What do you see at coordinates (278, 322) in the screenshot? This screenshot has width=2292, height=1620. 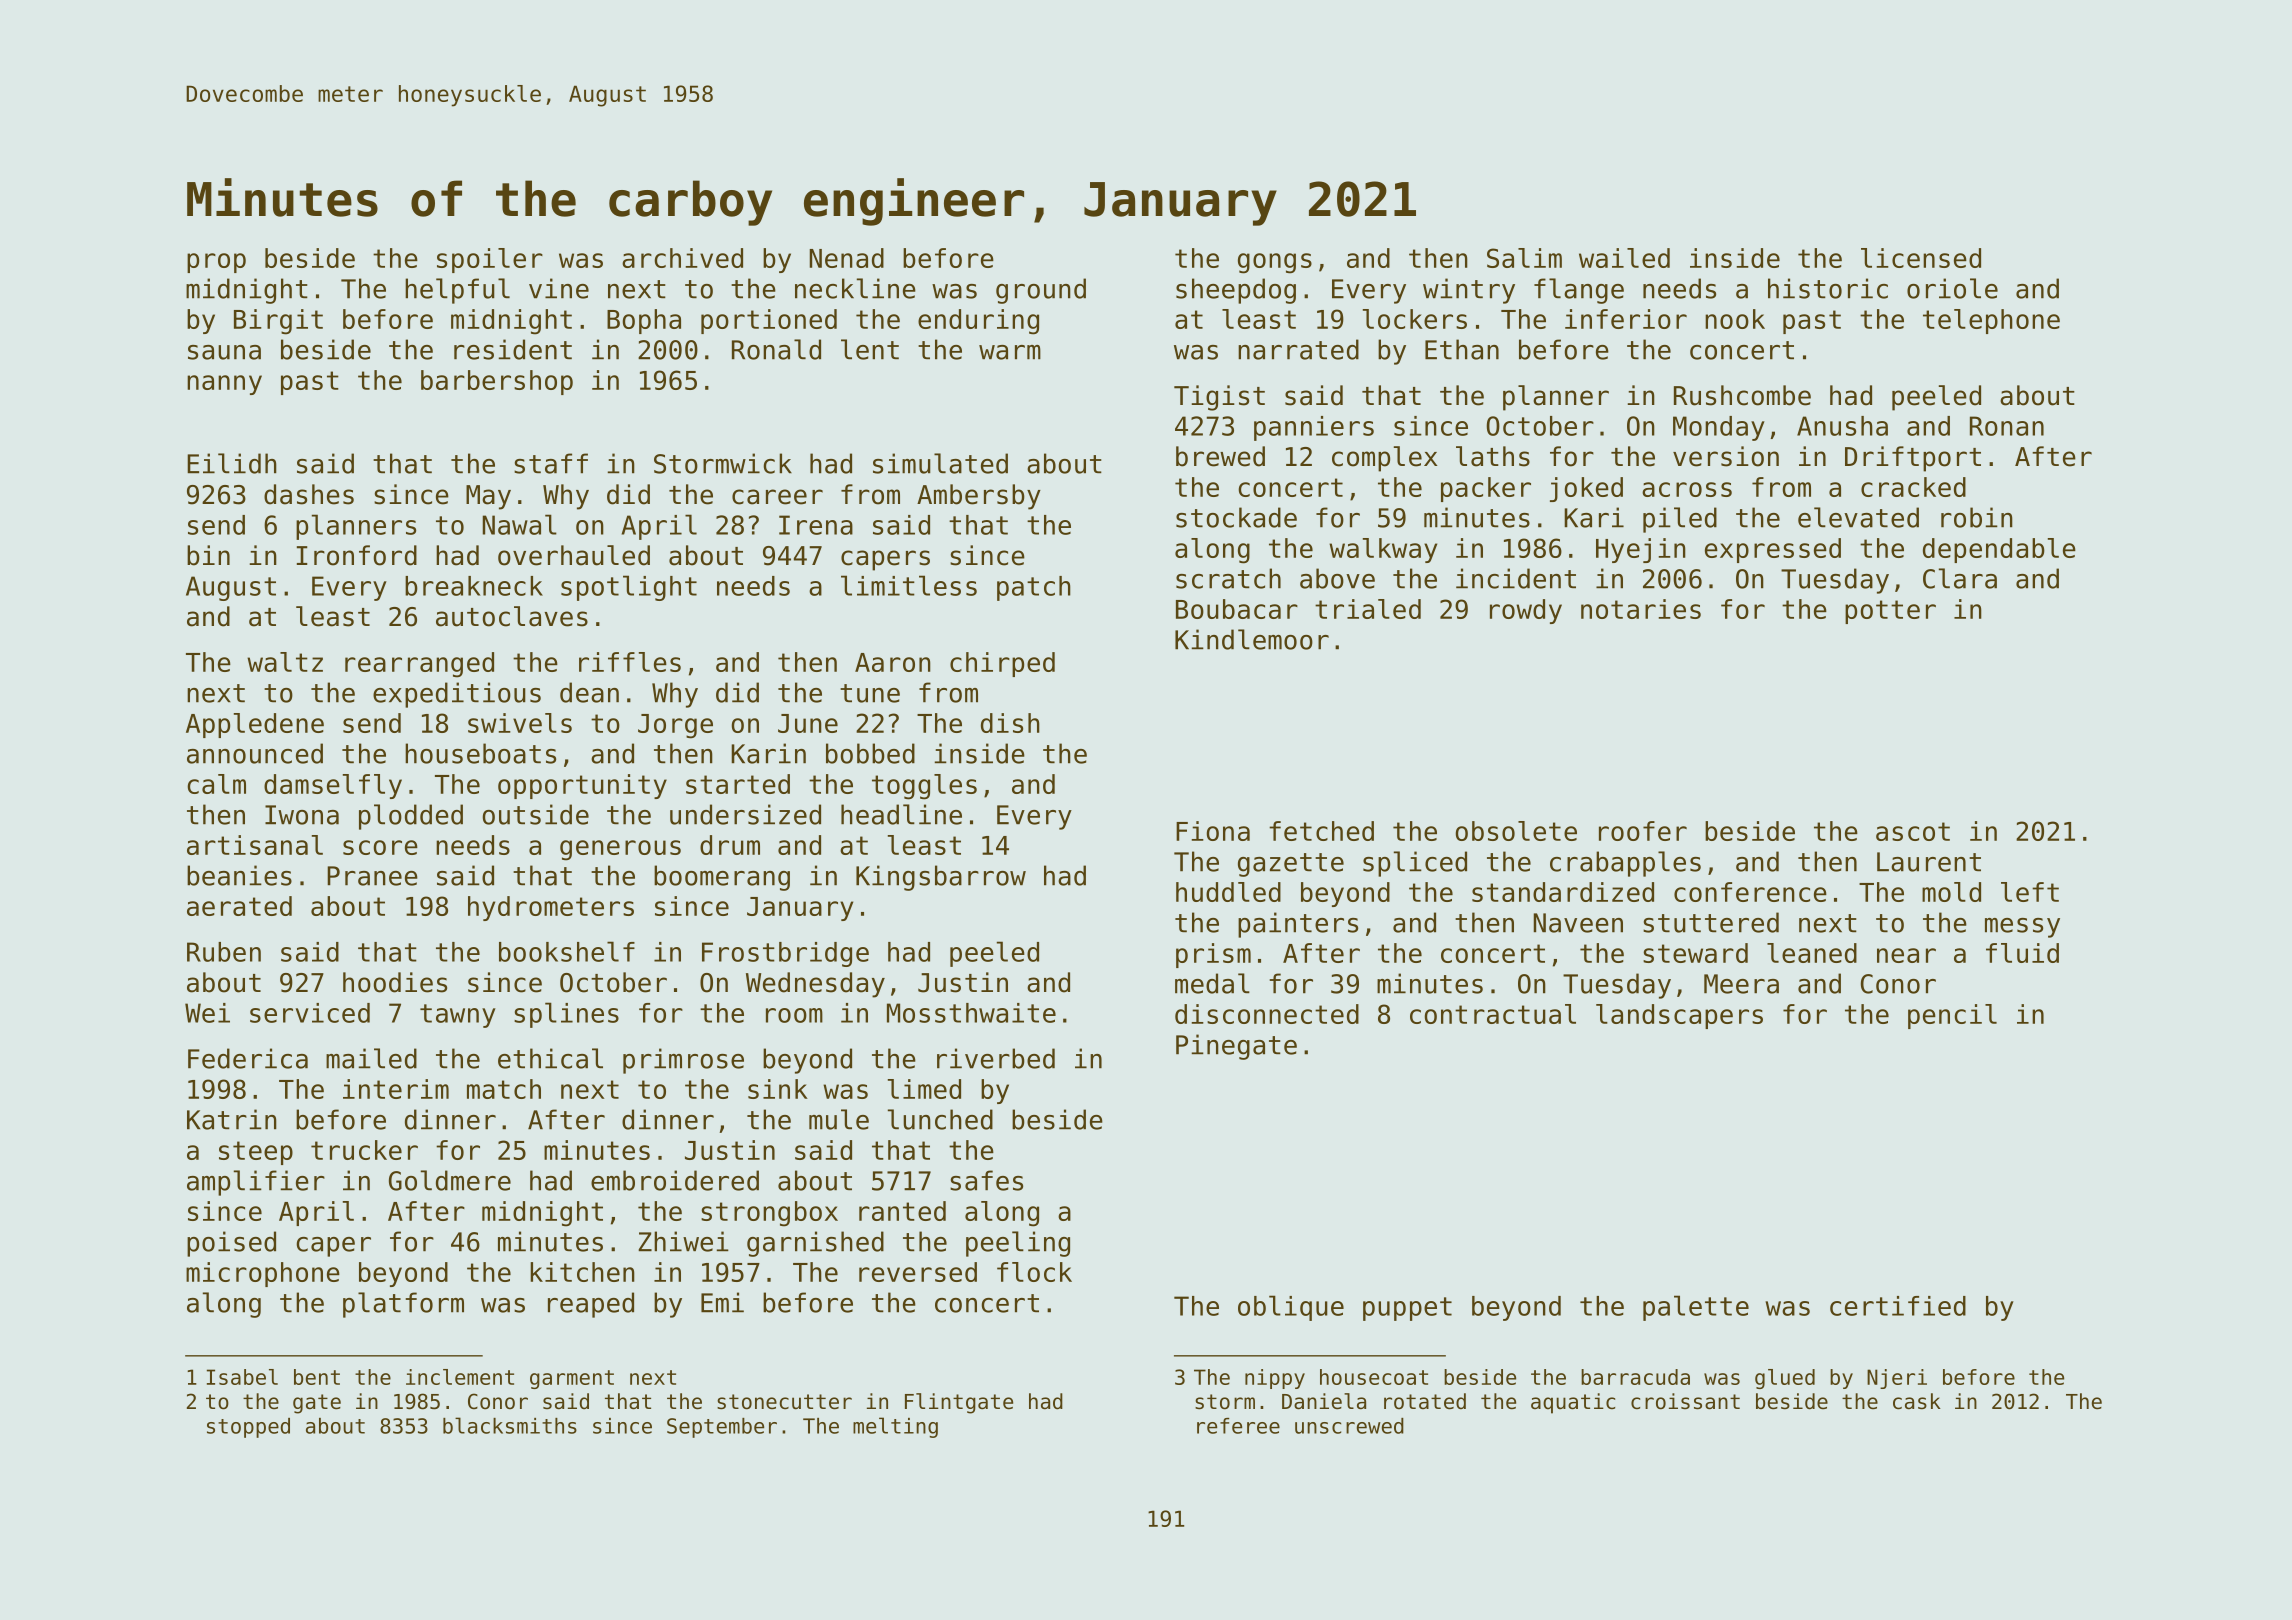 I see `Birgit` at bounding box center [278, 322].
